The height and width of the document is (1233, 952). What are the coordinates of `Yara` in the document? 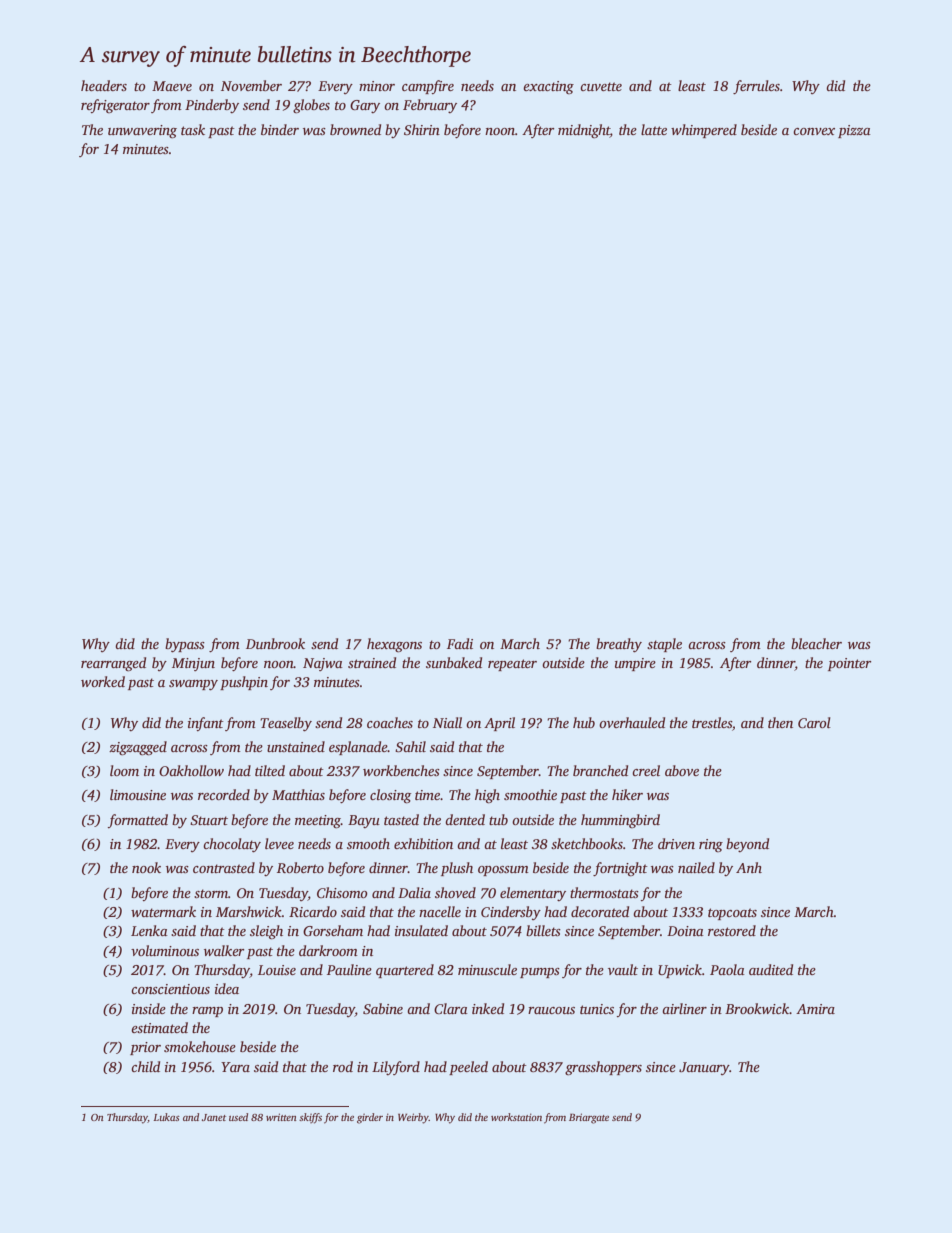 It's located at (235, 1067).
